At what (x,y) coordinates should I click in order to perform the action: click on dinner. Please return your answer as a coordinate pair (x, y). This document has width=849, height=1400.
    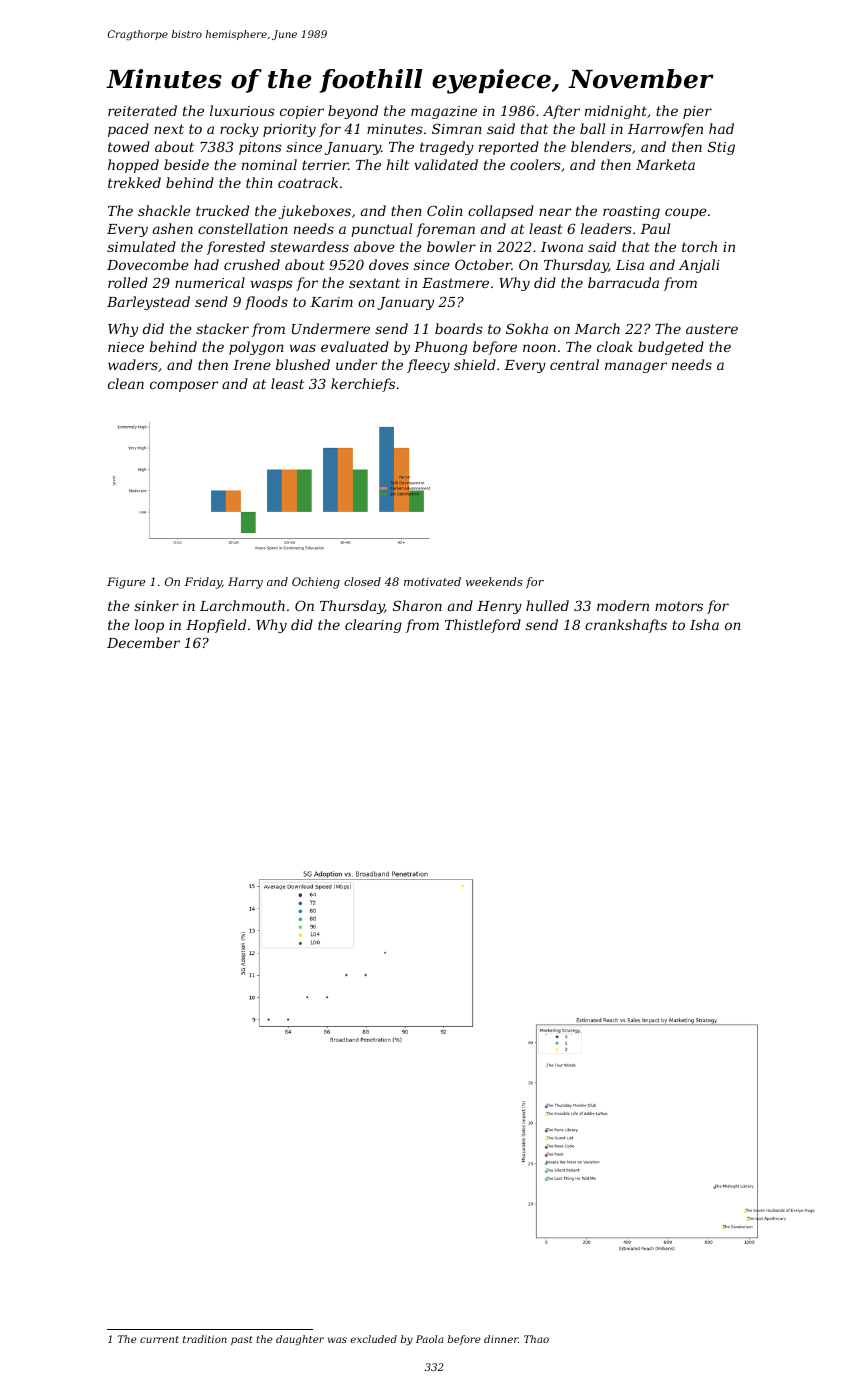
    Looking at the image, I should click on (501, 1339).
